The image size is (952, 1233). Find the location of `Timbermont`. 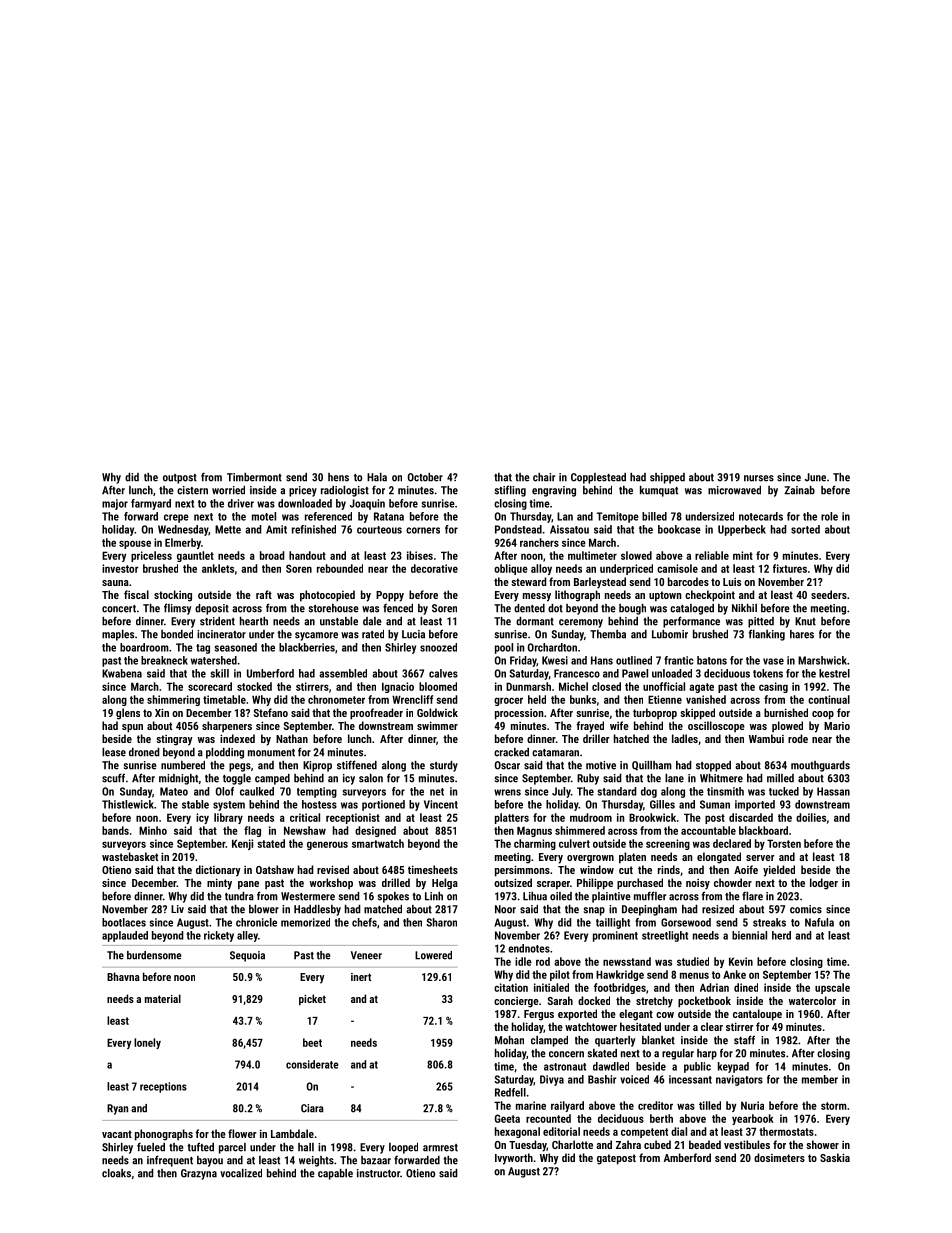

Timbermont is located at coordinates (254, 477).
